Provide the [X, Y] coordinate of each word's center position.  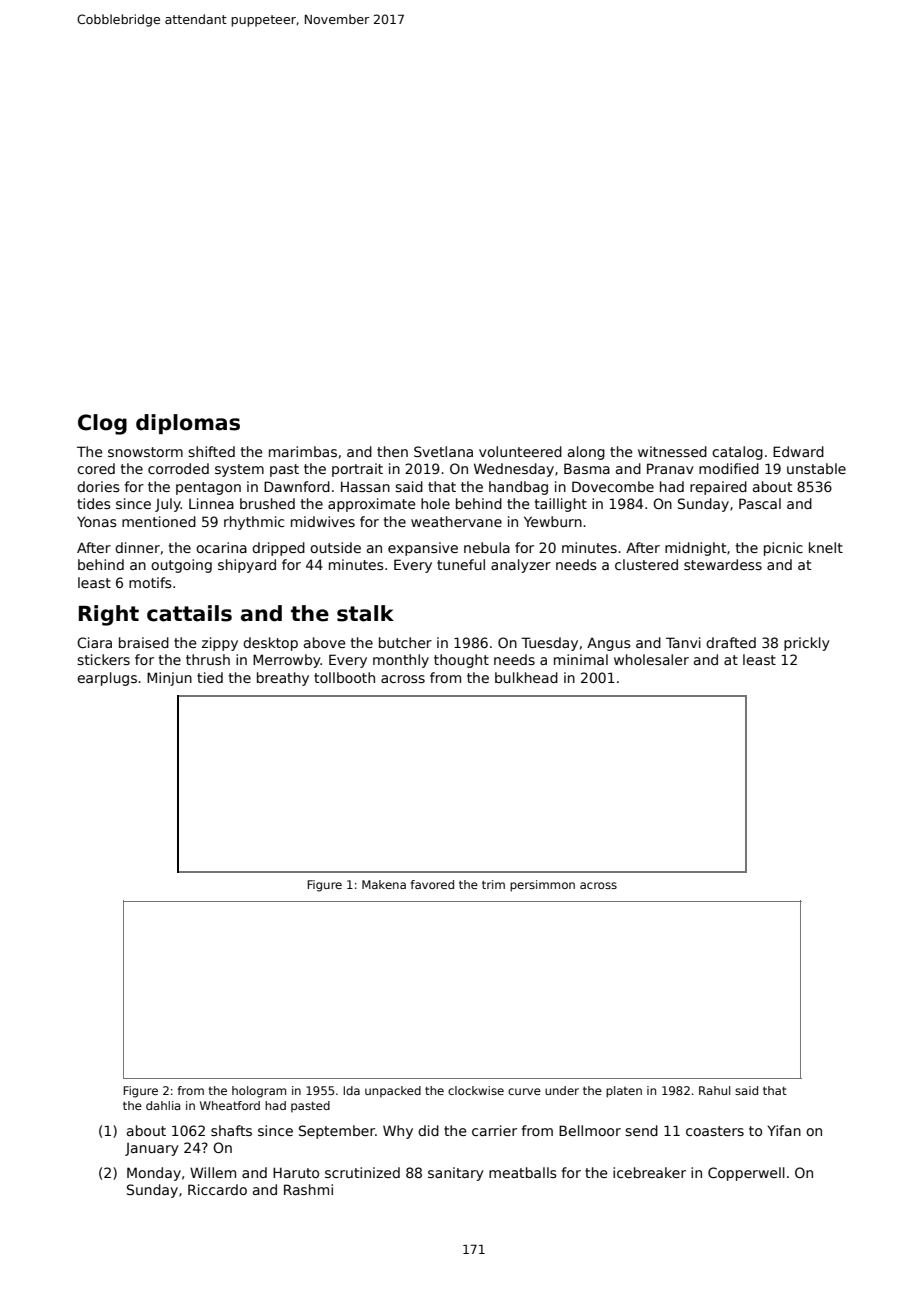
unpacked [393, 1092]
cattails [189, 613]
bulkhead [526, 677]
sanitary [456, 1174]
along [586, 453]
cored [96, 468]
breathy [283, 679]
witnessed [672, 451]
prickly [807, 644]
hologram [259, 1092]
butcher [405, 642]
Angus [609, 644]
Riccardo [217, 1189]
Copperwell [746, 1174]
